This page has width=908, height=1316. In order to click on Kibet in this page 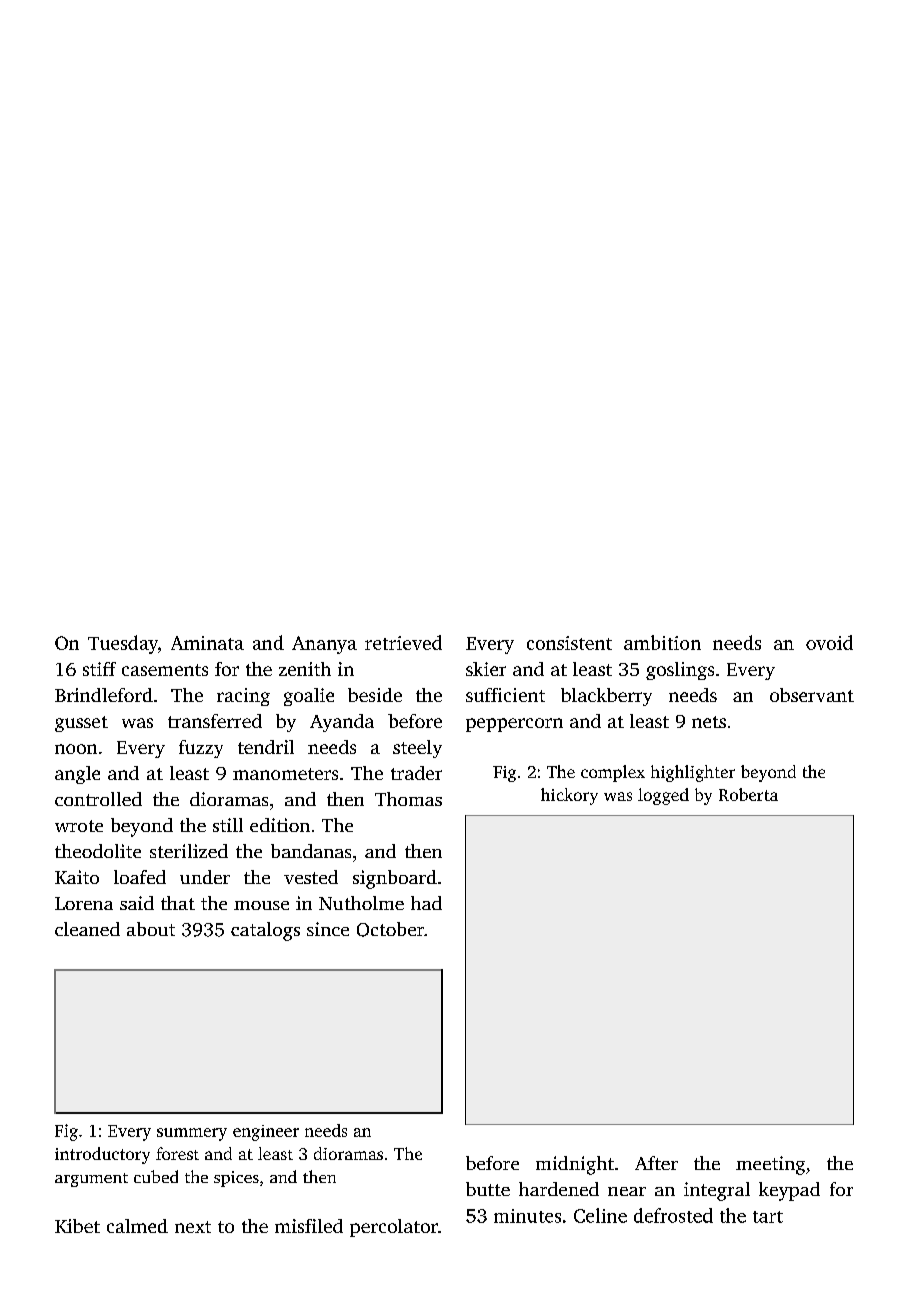, I will do `click(77, 1226)`.
